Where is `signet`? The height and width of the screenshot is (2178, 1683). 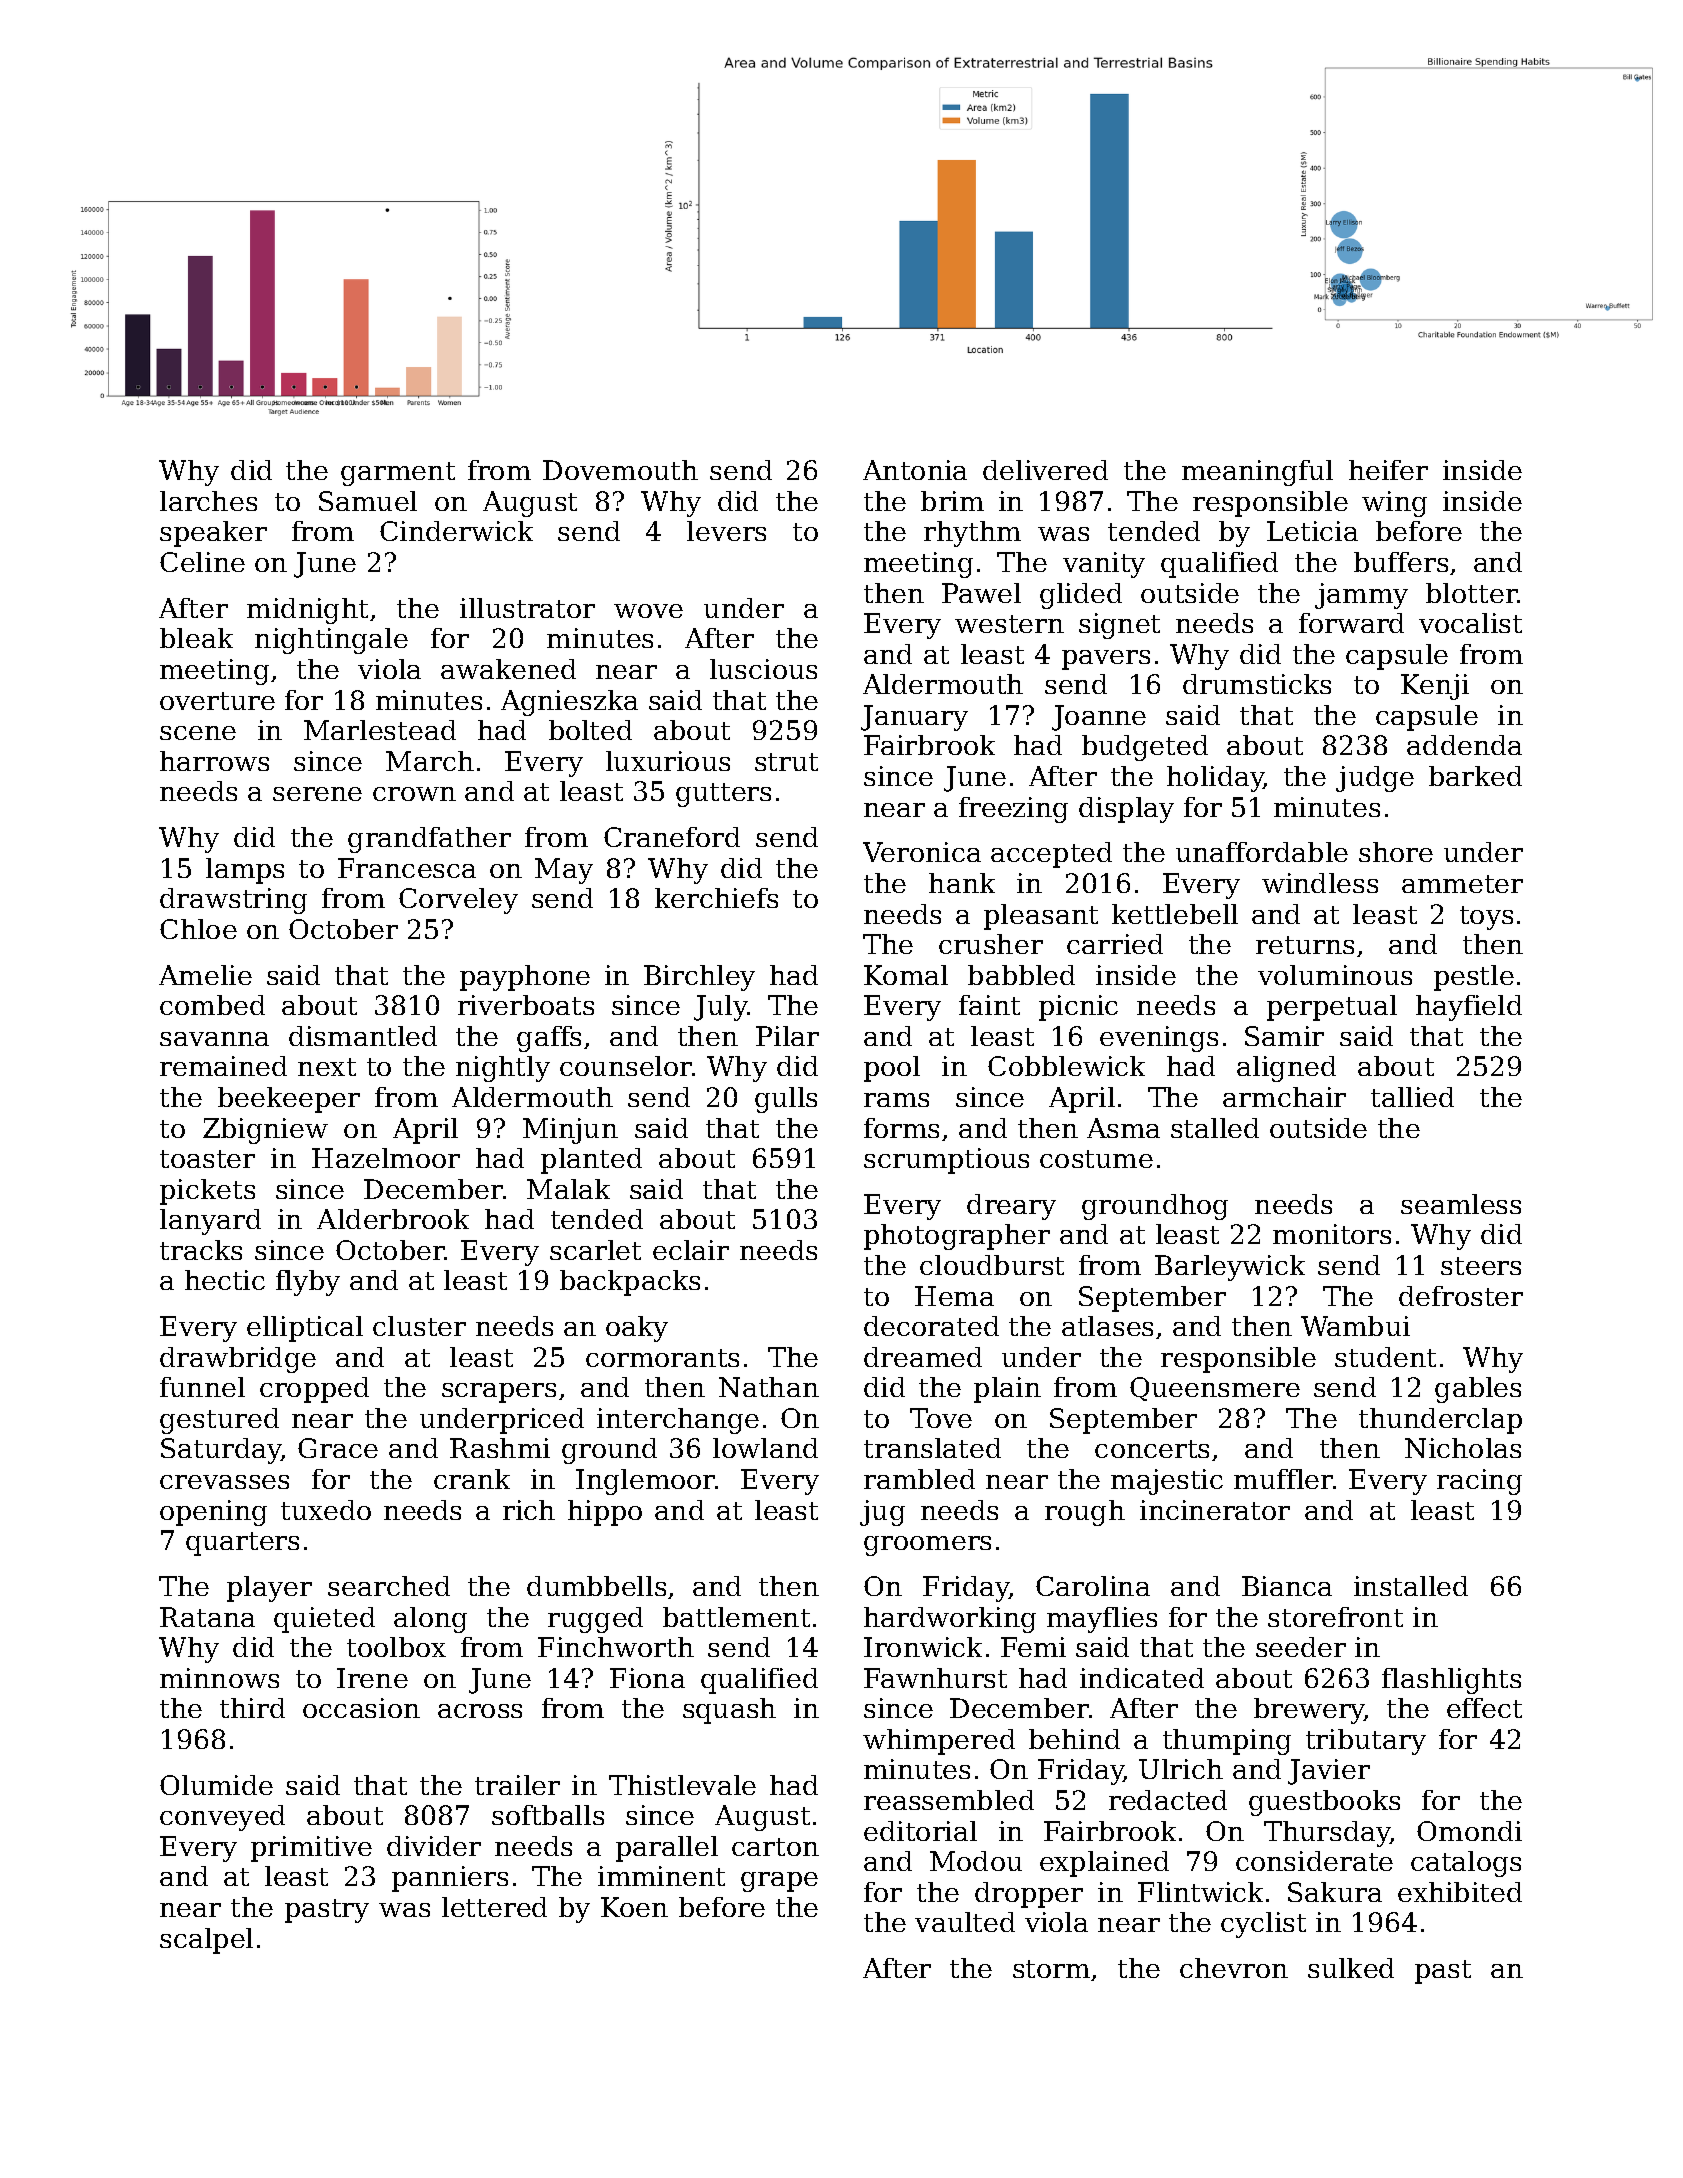 signet is located at coordinates (1119, 626).
